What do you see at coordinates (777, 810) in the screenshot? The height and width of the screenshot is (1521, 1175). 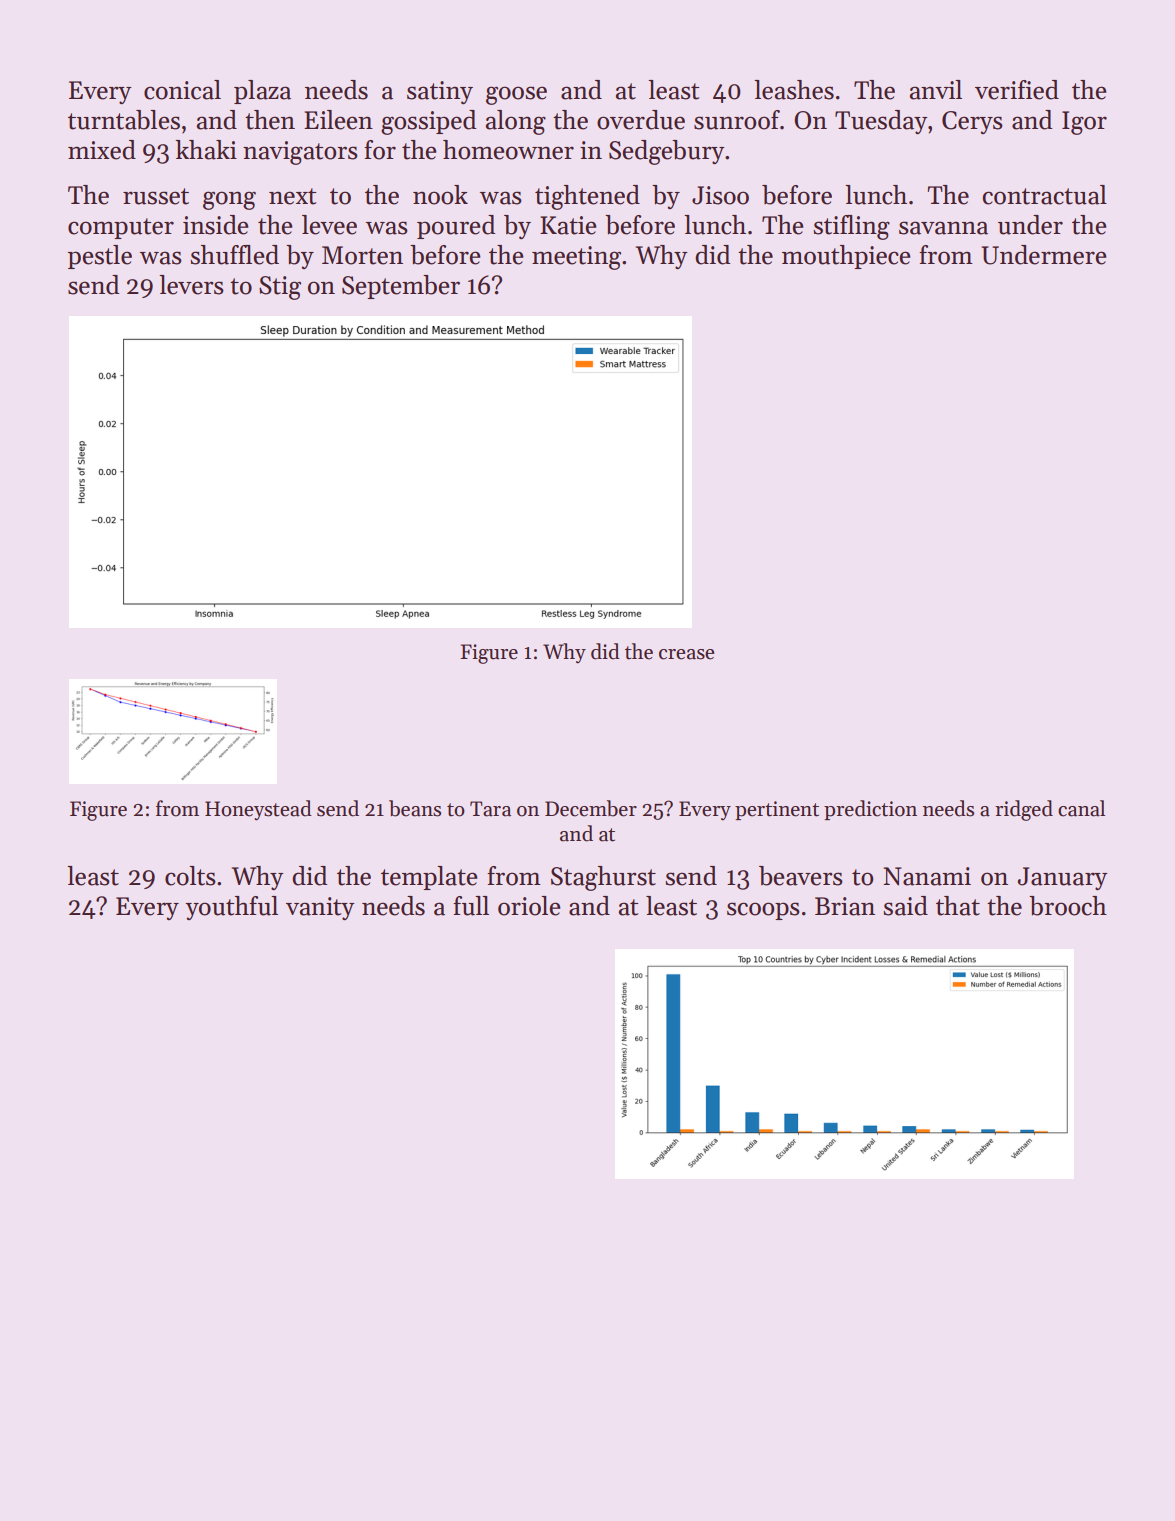 I see `pertinent` at bounding box center [777, 810].
